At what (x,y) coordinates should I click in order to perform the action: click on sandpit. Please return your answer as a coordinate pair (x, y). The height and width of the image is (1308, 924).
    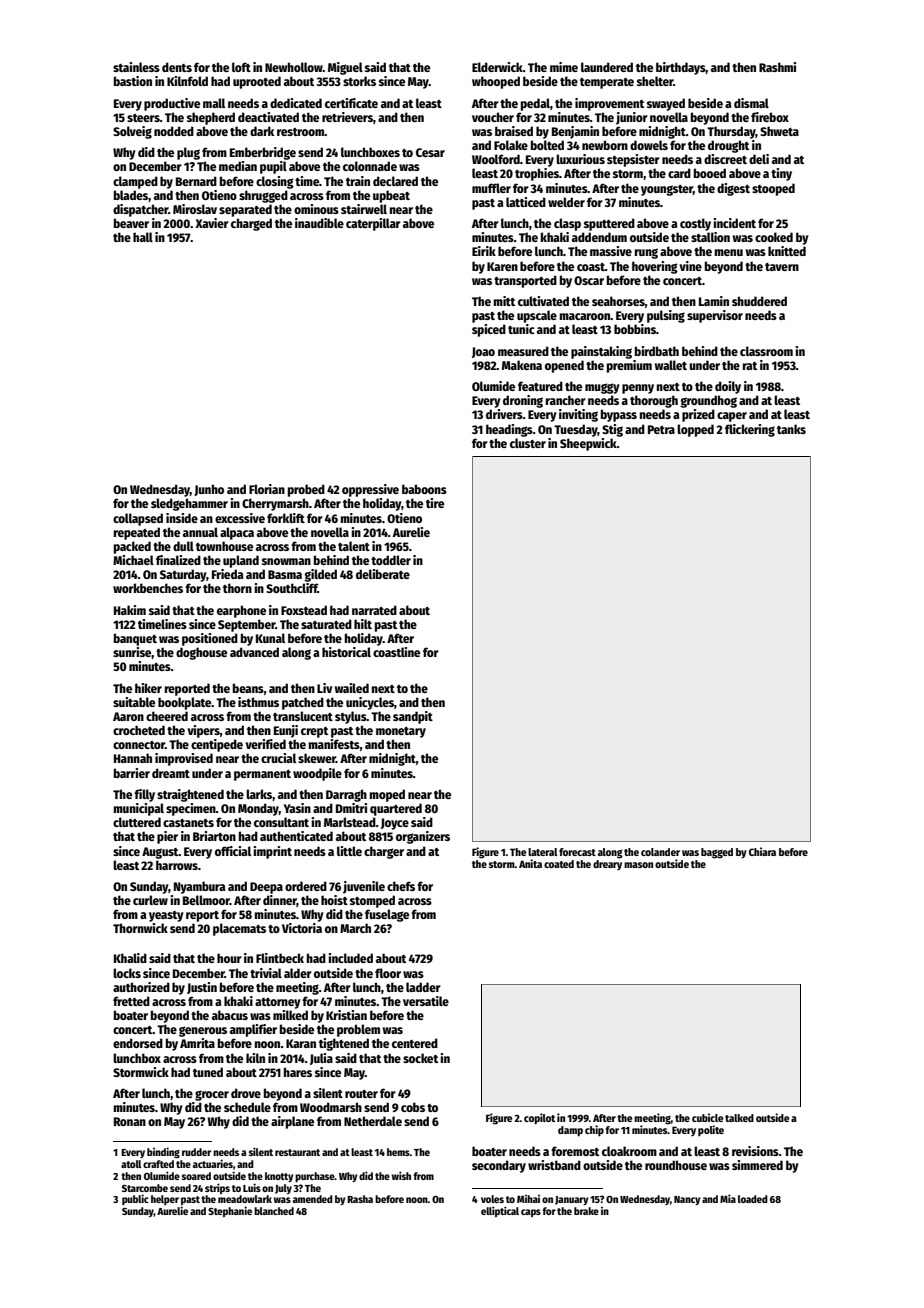
    Looking at the image, I should click on (413, 717).
